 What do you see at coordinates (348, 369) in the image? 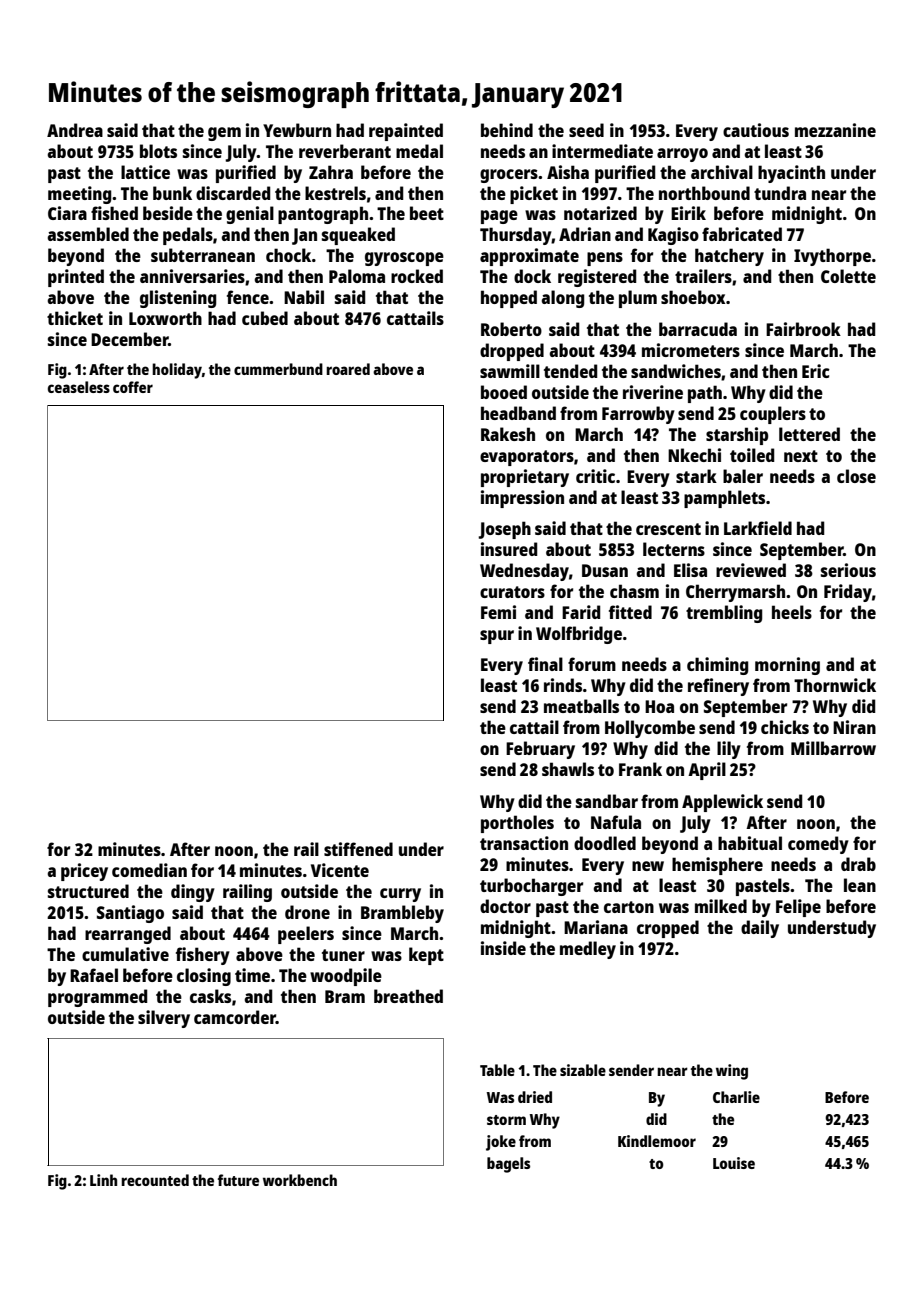
I see `roared` at bounding box center [348, 369].
